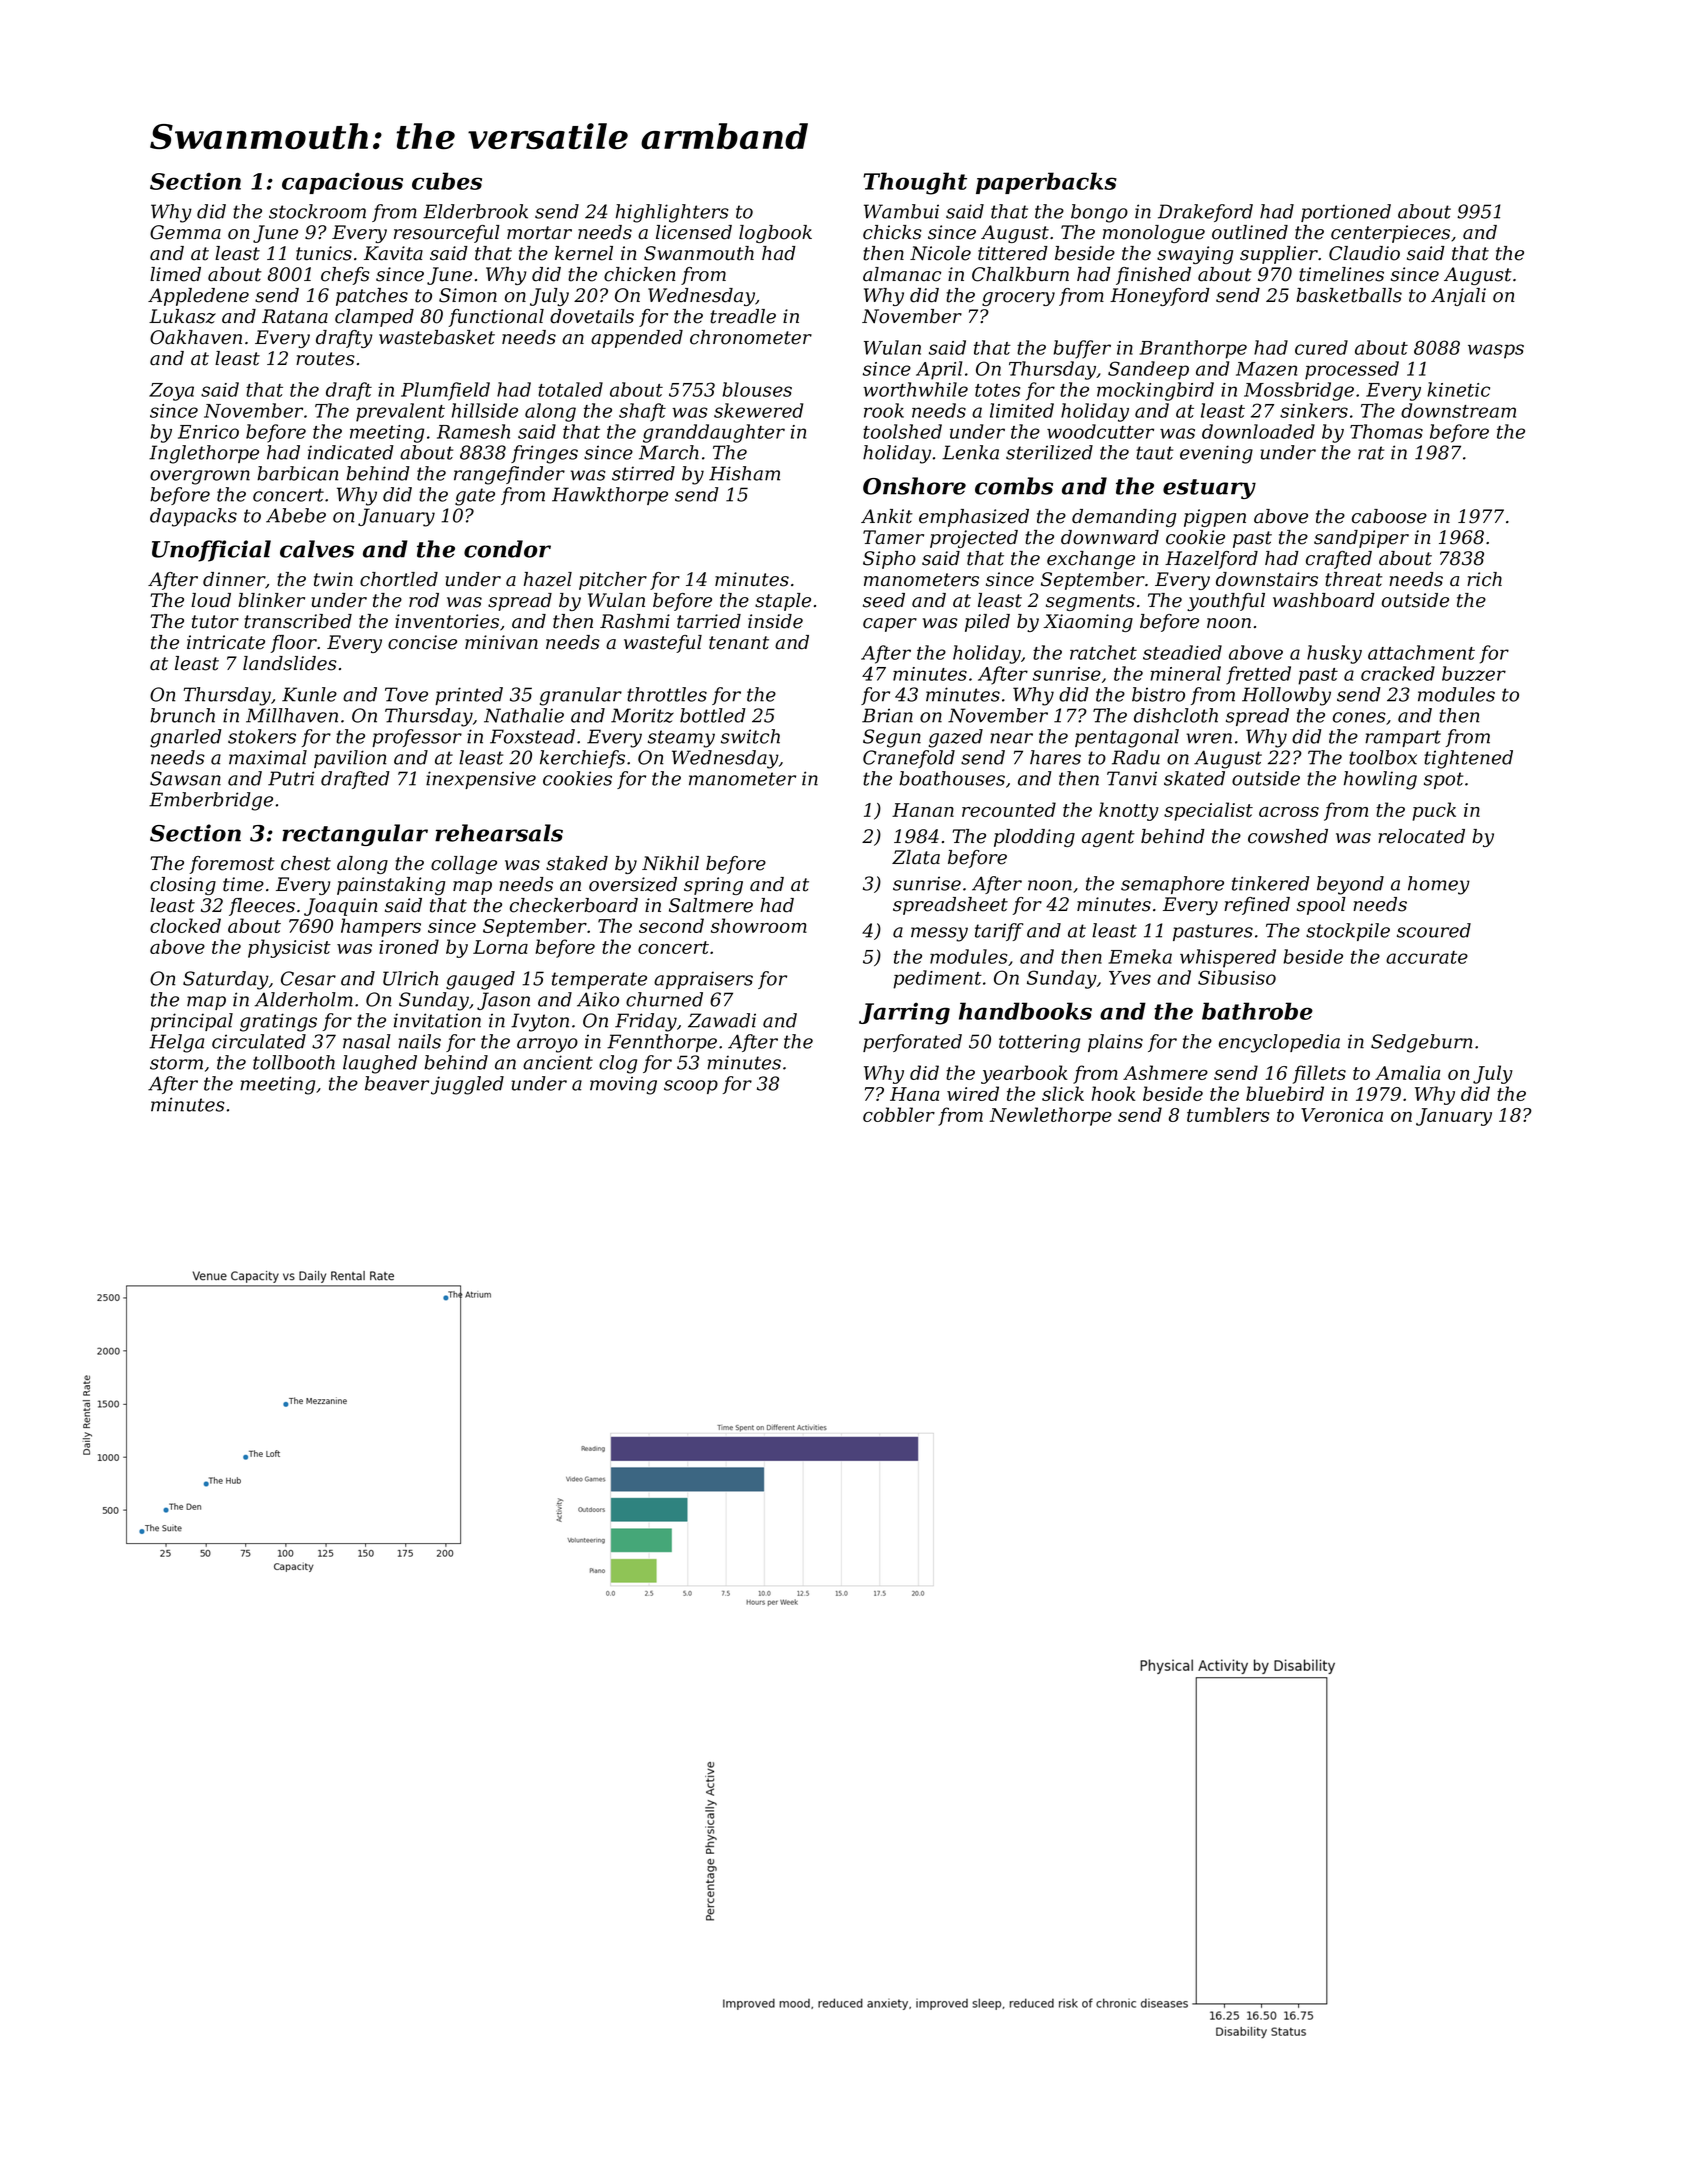  Describe the element at coordinates (1380, 780) in the image. I see `howling` at that location.
